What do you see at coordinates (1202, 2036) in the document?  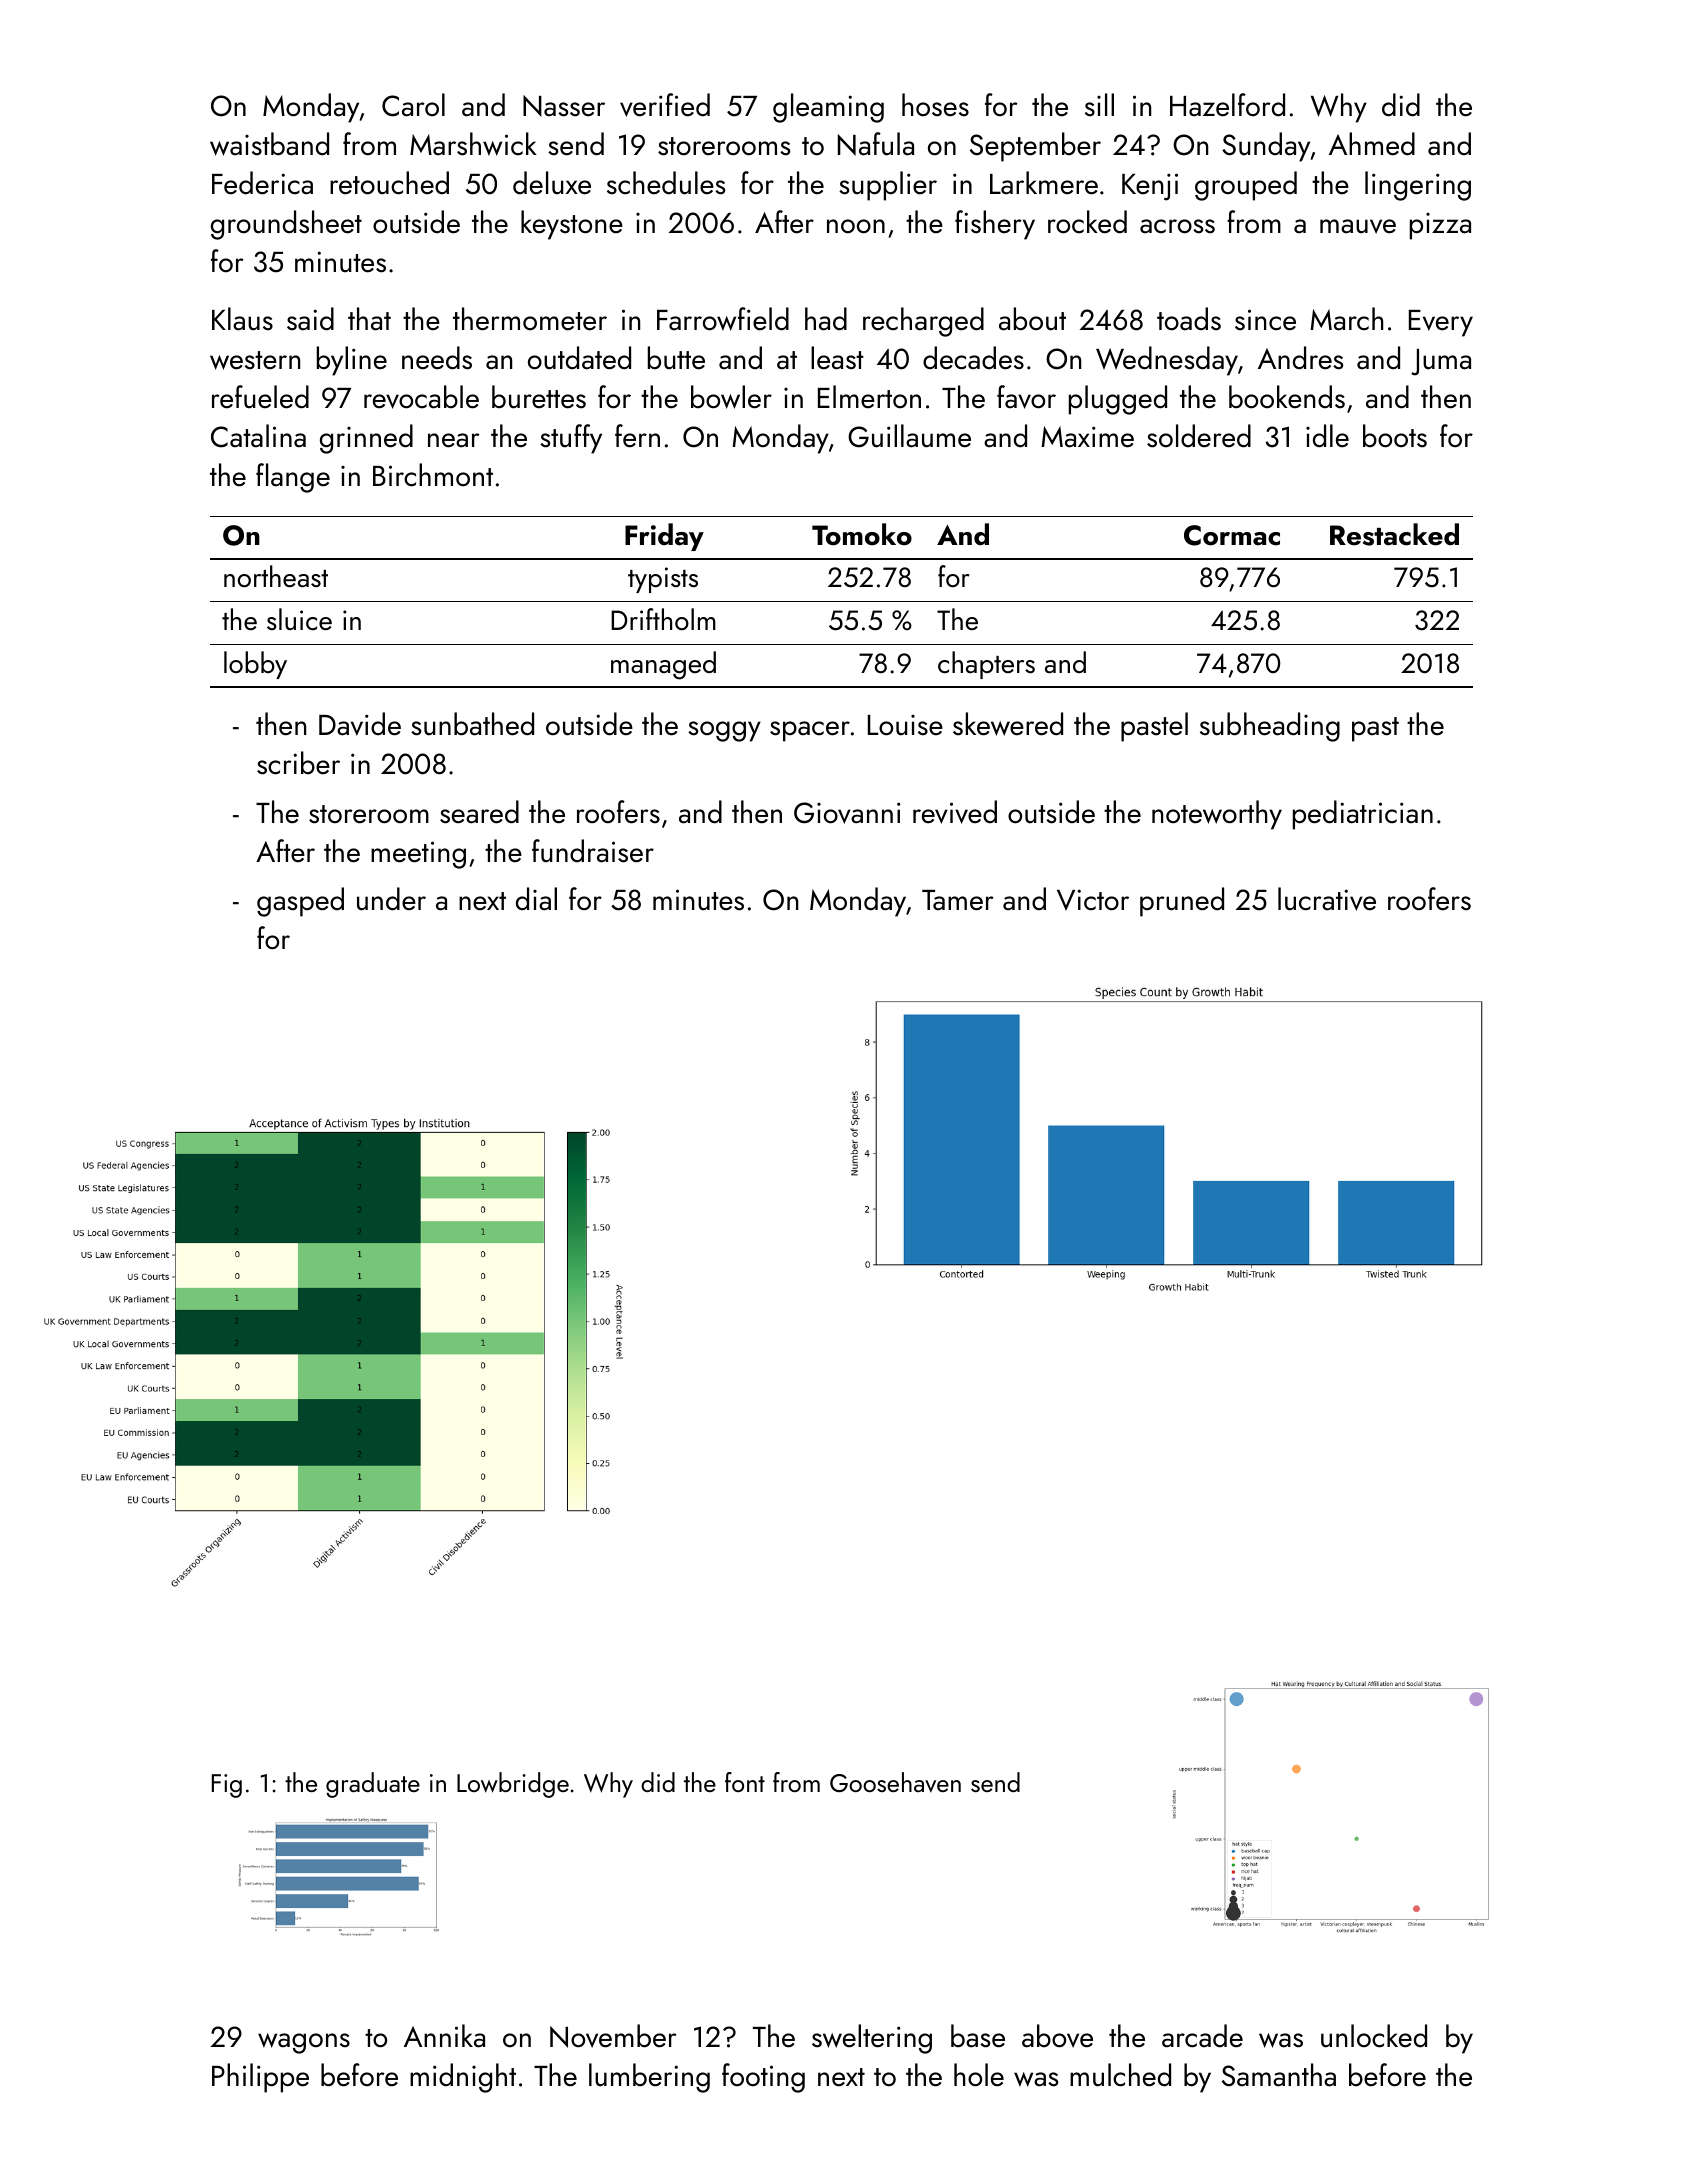 I see `arcade` at bounding box center [1202, 2036].
